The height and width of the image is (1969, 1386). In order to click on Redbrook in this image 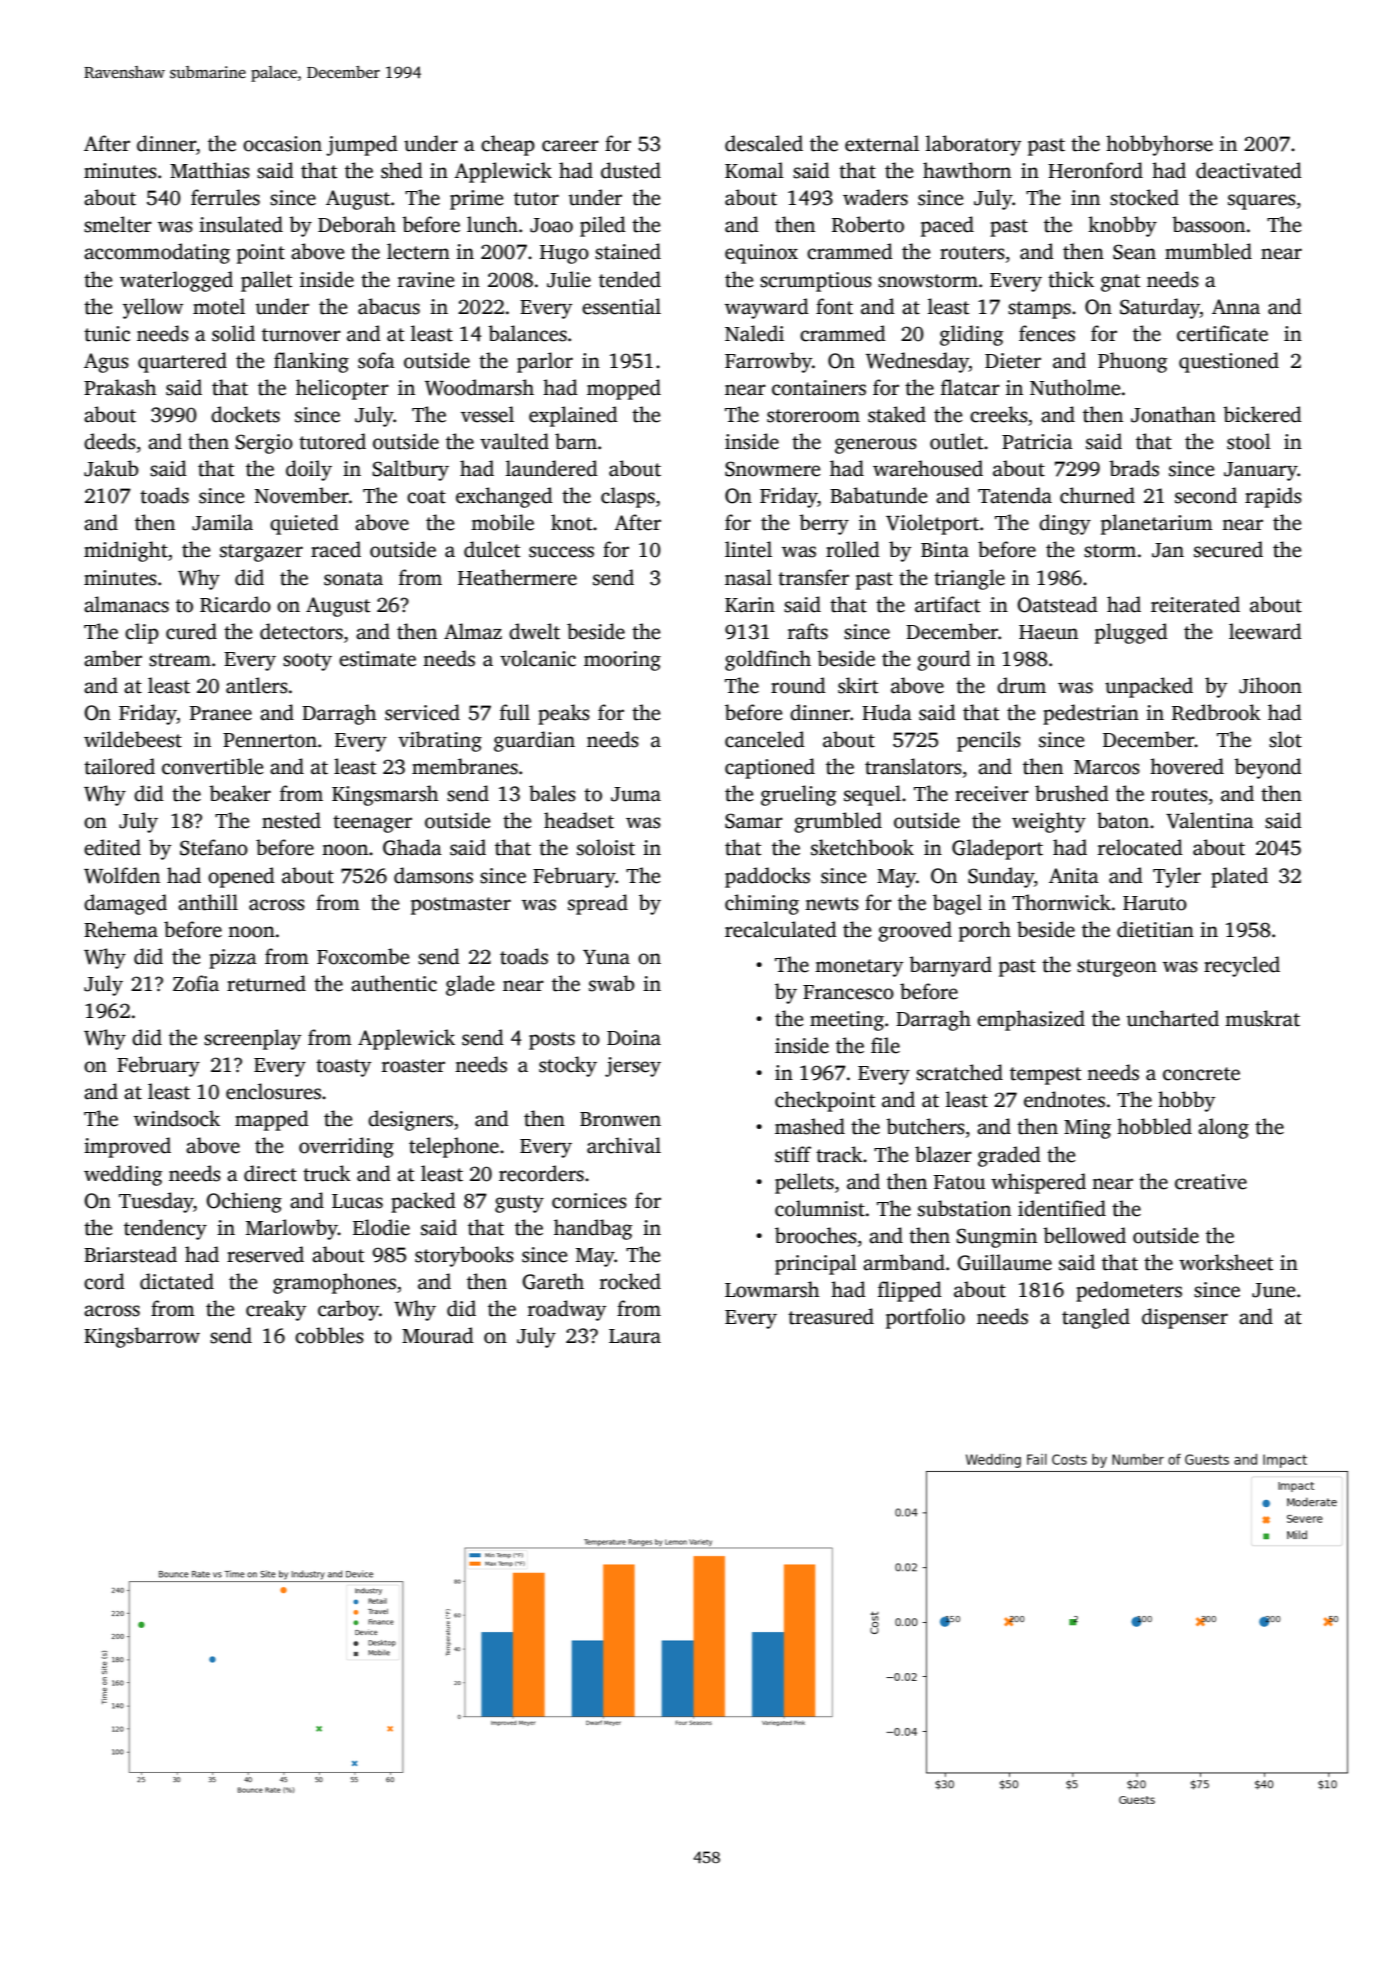, I will do `click(1216, 712)`.
